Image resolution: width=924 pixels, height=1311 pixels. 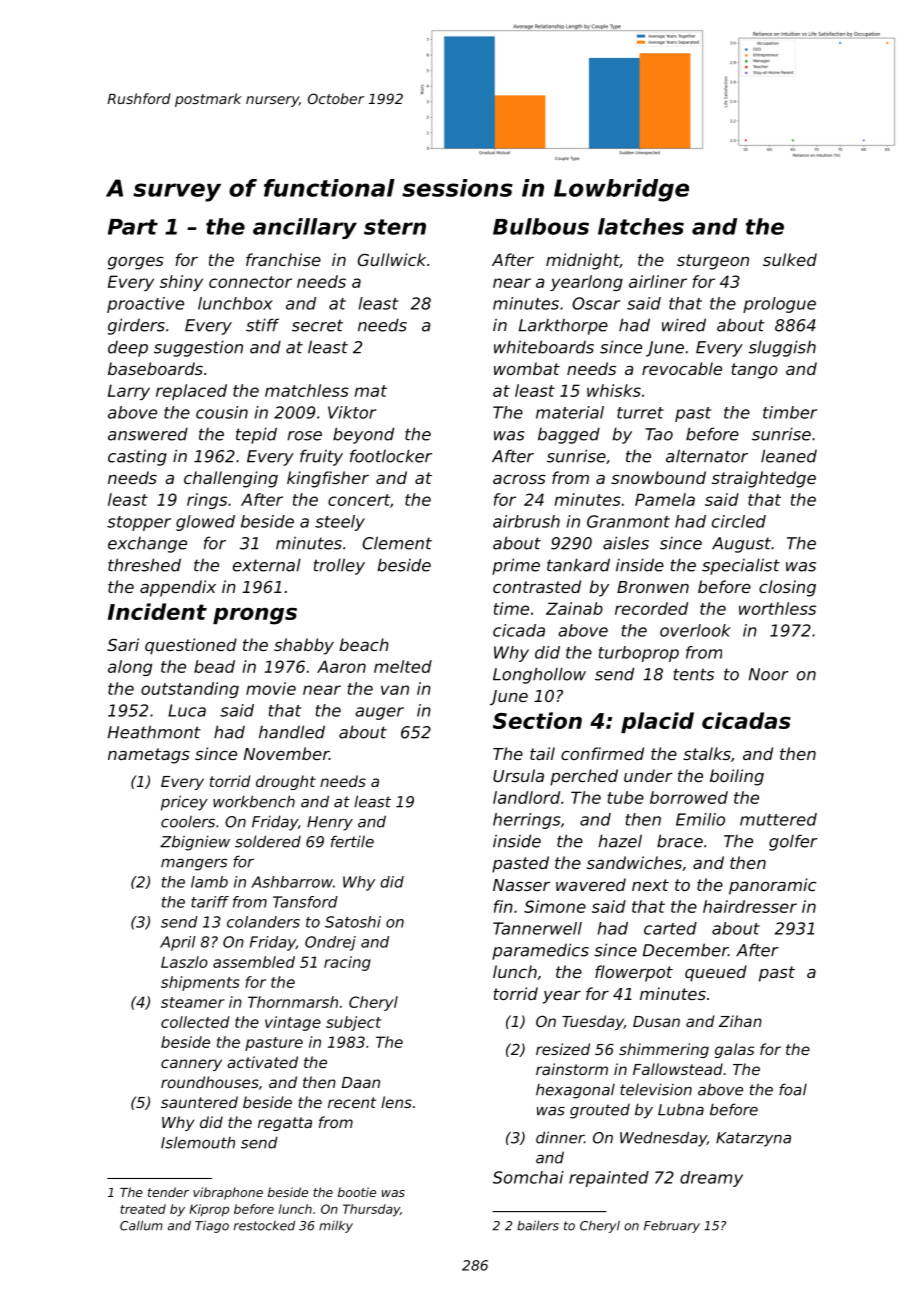 What do you see at coordinates (305, 902) in the screenshot?
I see `Tansford` at bounding box center [305, 902].
